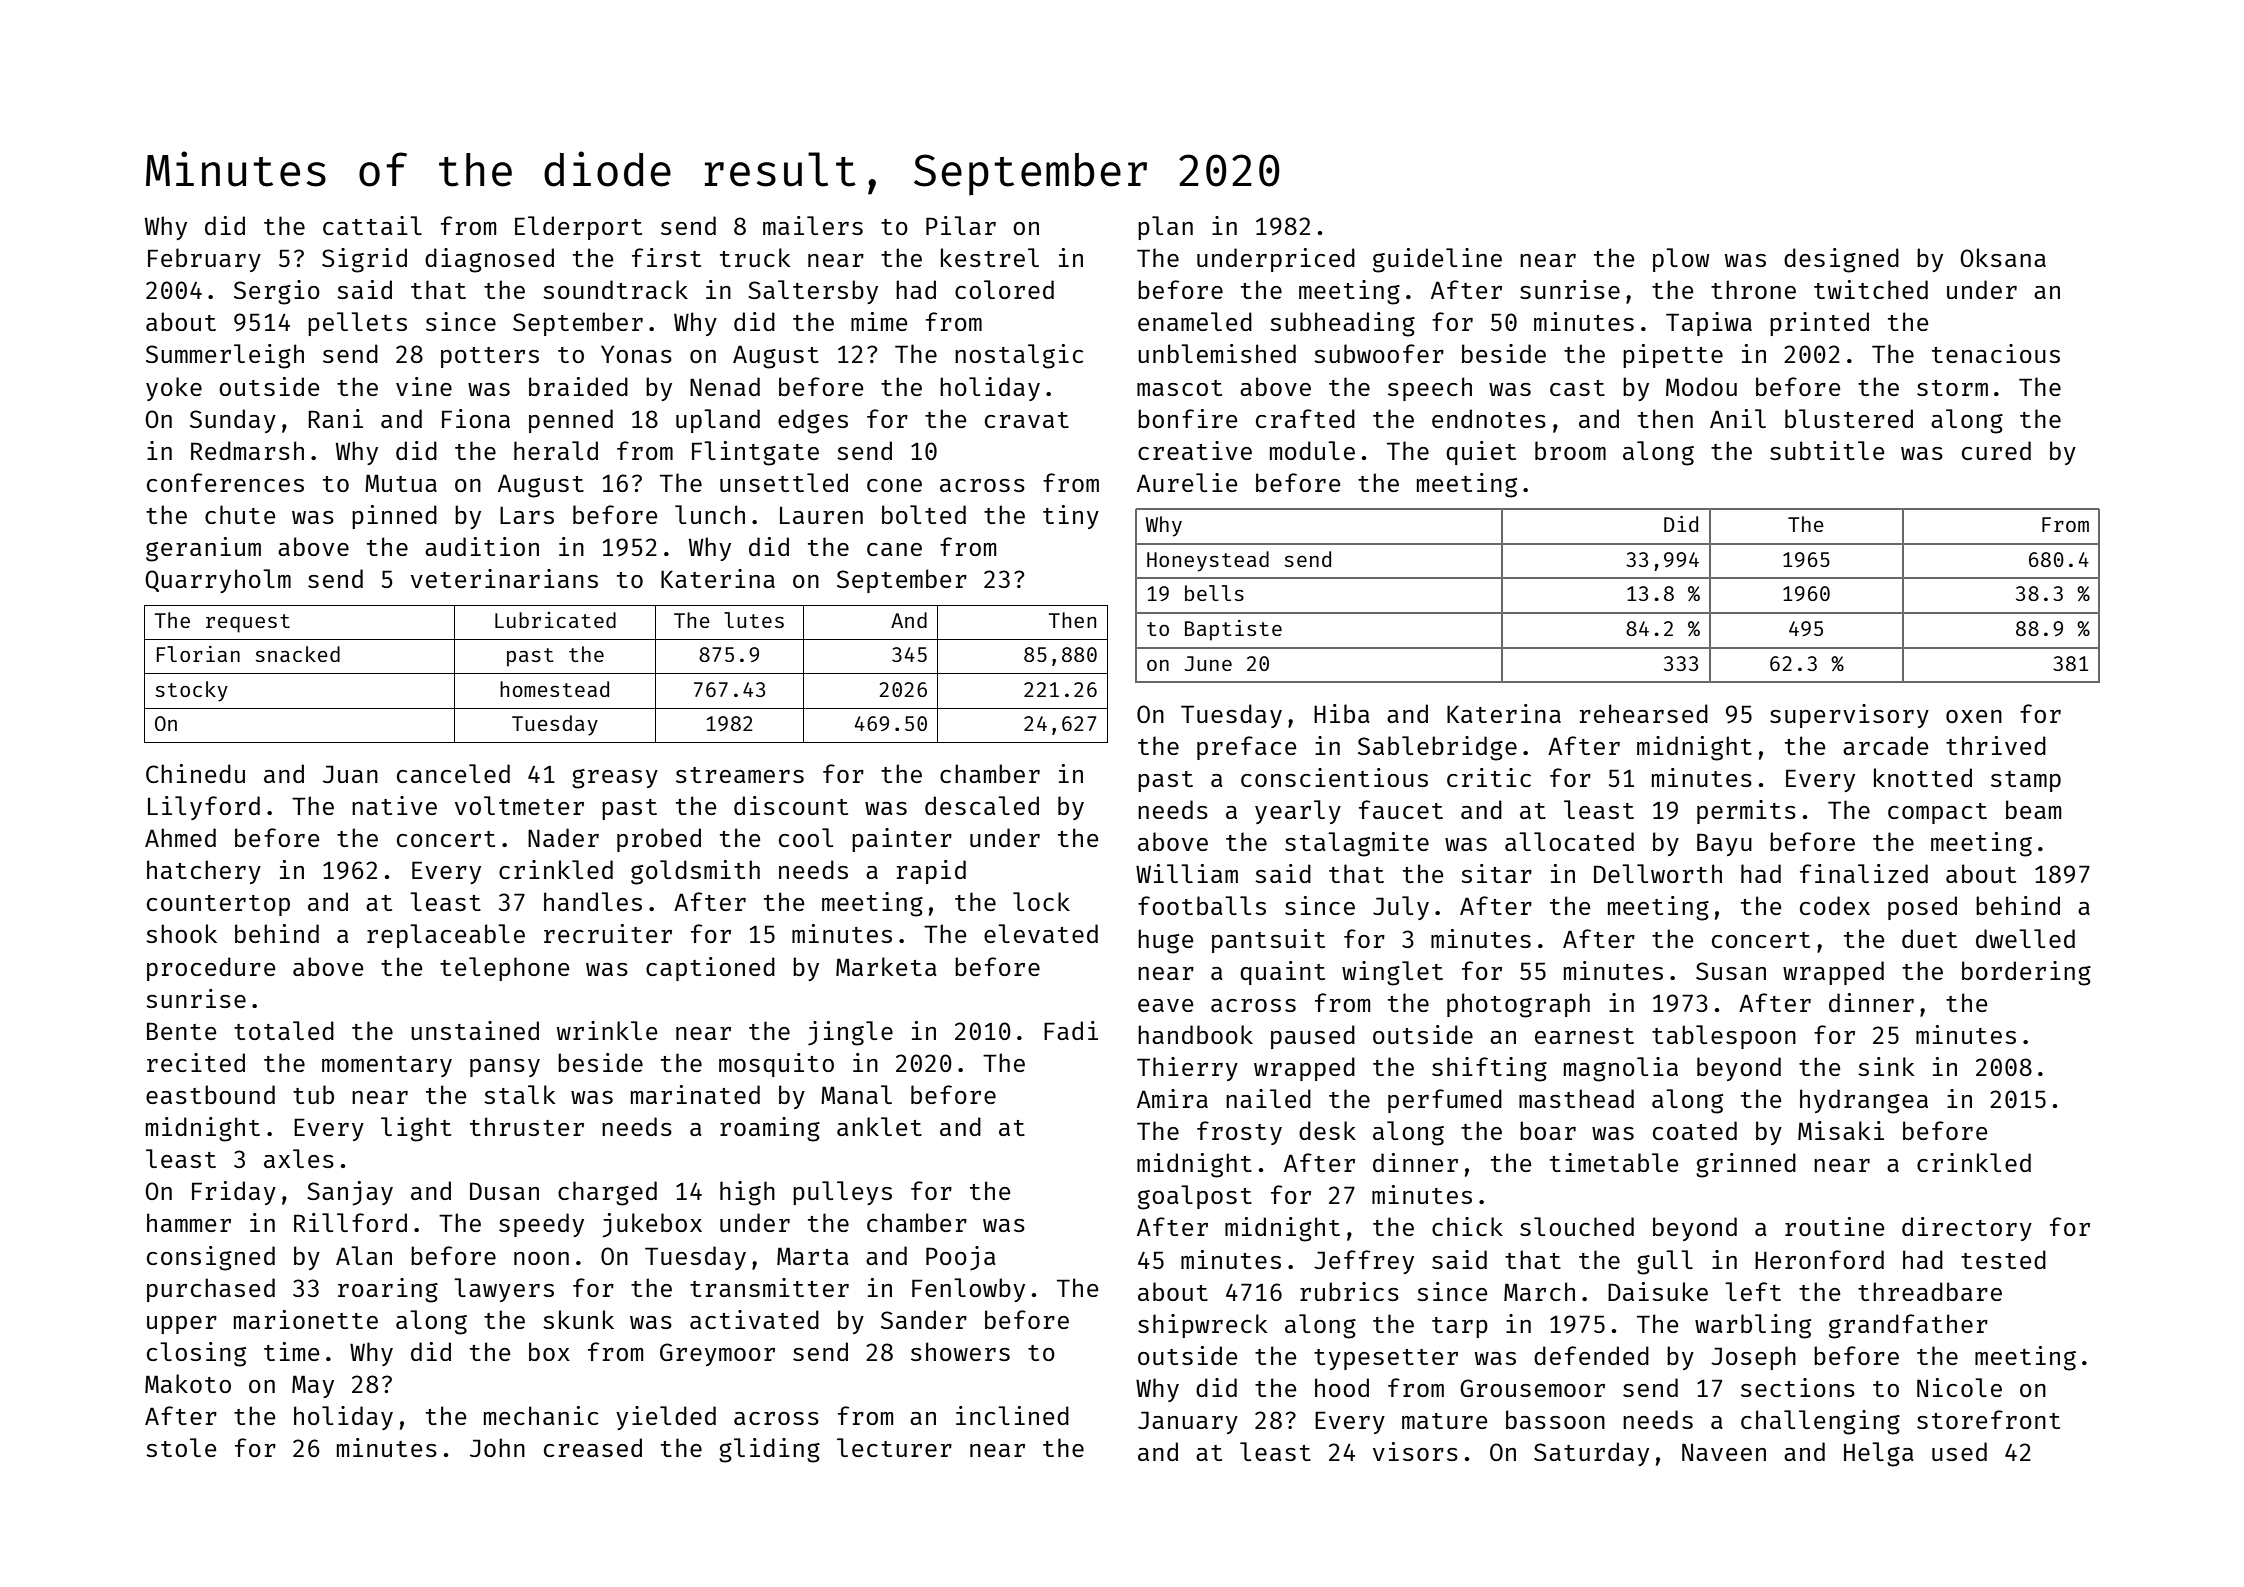 The height and width of the screenshot is (1587, 2244). Describe the element at coordinates (1437, 260) in the screenshot. I see `guideline` at that location.
